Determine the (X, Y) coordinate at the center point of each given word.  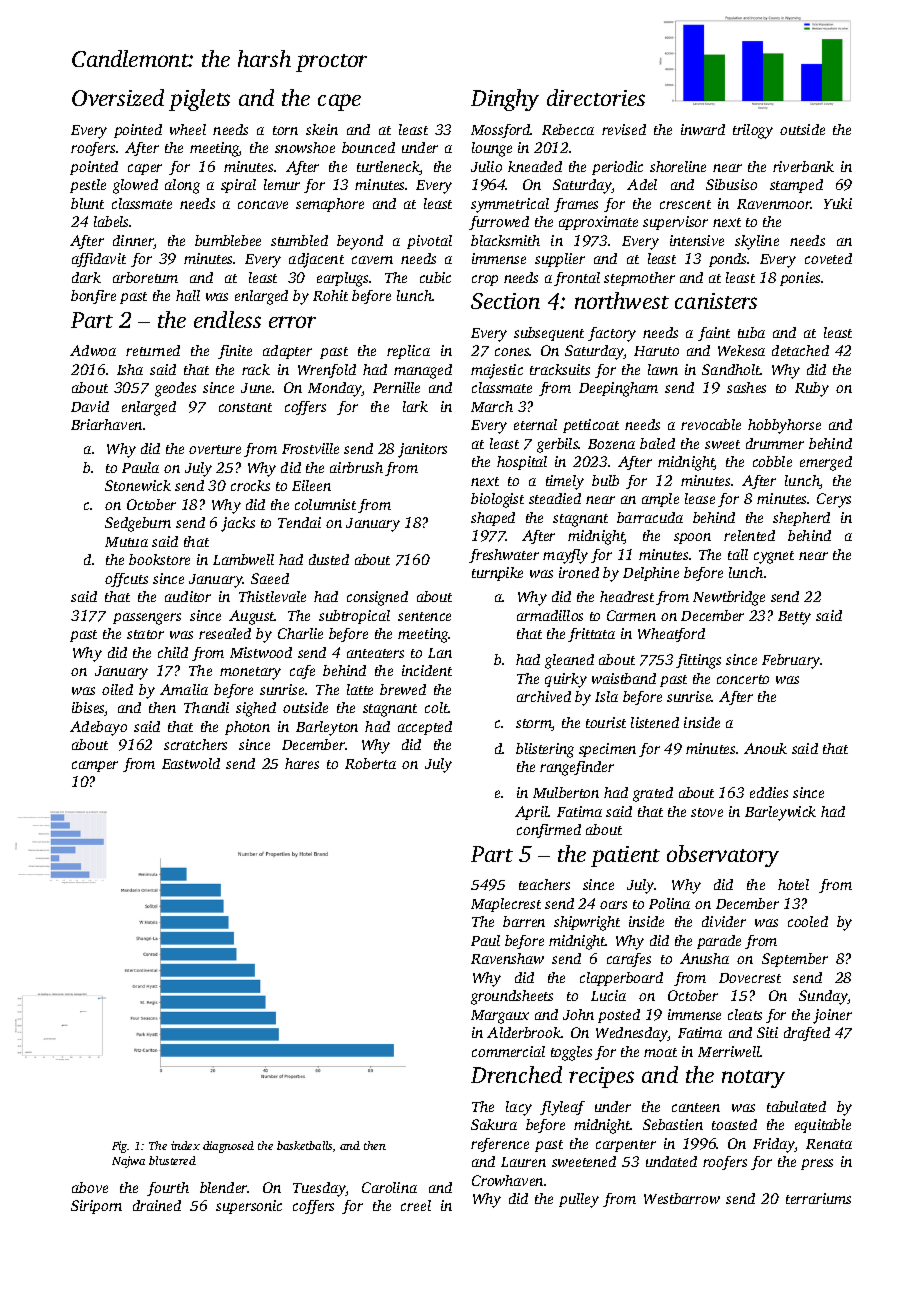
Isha (130, 369)
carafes (629, 960)
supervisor (675, 223)
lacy (519, 1108)
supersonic (249, 1207)
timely (565, 482)
